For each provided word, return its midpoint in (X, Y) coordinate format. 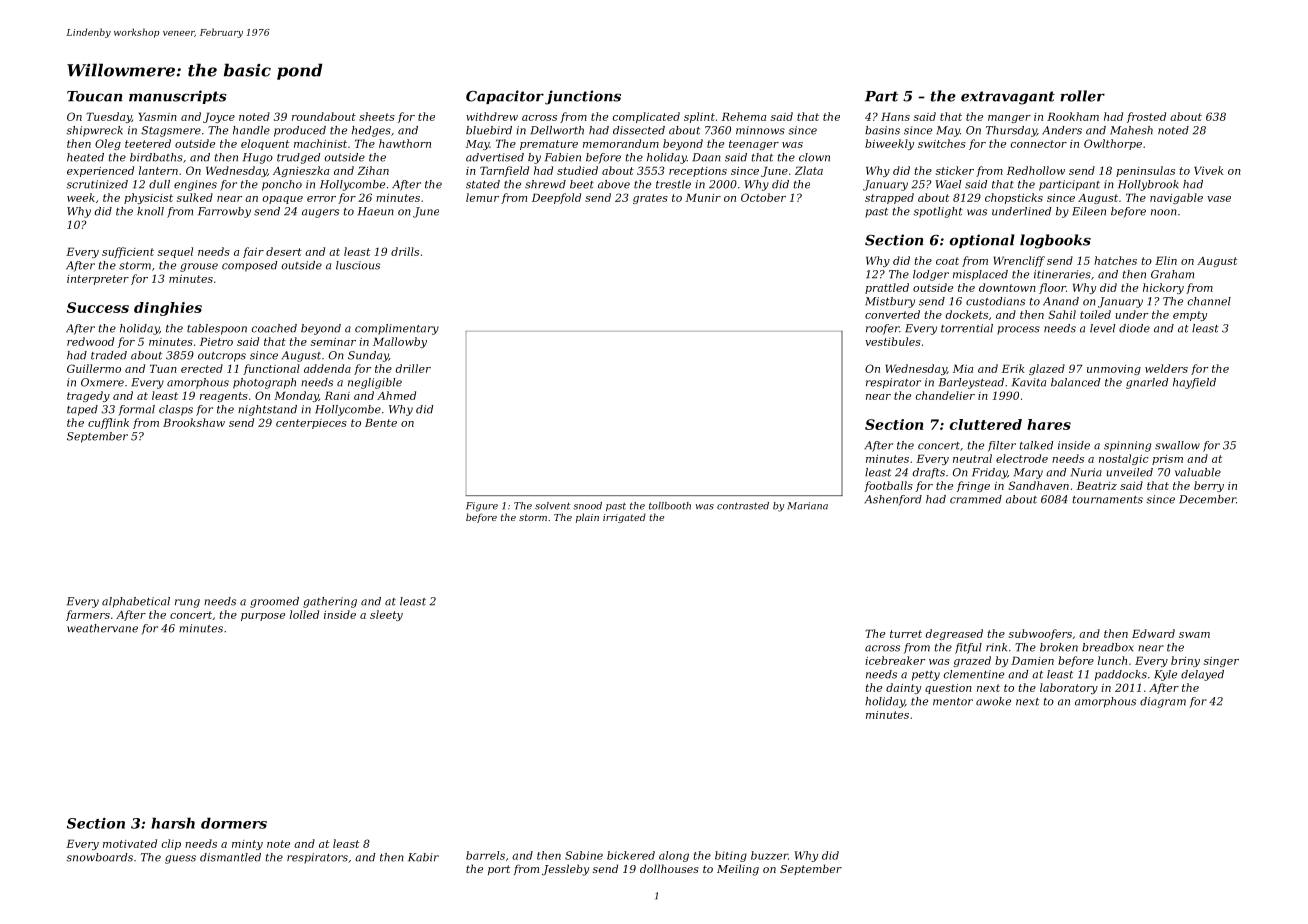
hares (1049, 424)
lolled (304, 614)
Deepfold (556, 198)
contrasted (743, 506)
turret (906, 634)
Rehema (744, 116)
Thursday (1011, 131)
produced (300, 131)
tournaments (1108, 500)
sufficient (128, 252)
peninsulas (1145, 171)
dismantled (230, 857)
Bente (381, 422)
